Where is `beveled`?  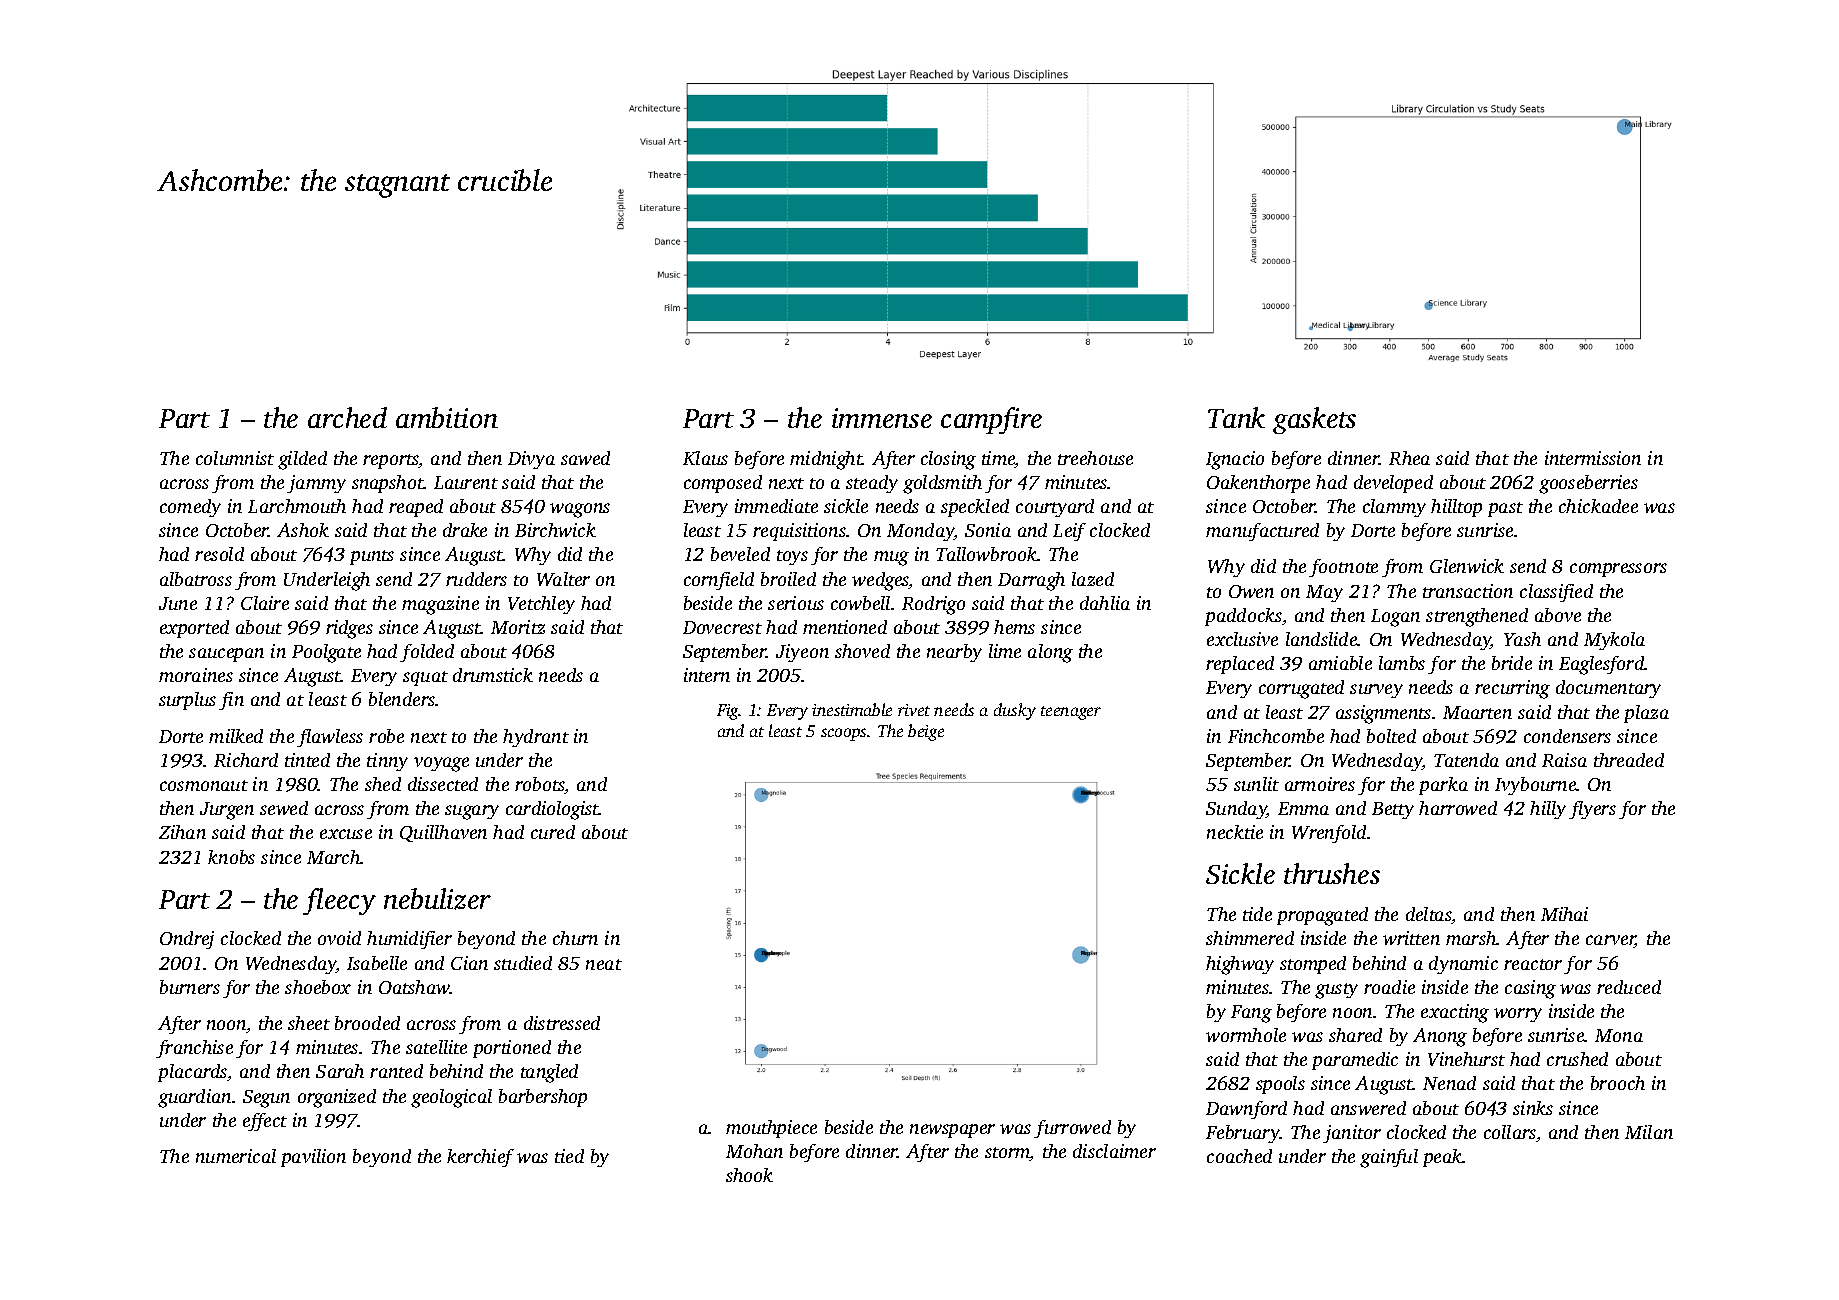
beveled is located at coordinates (740, 554).
